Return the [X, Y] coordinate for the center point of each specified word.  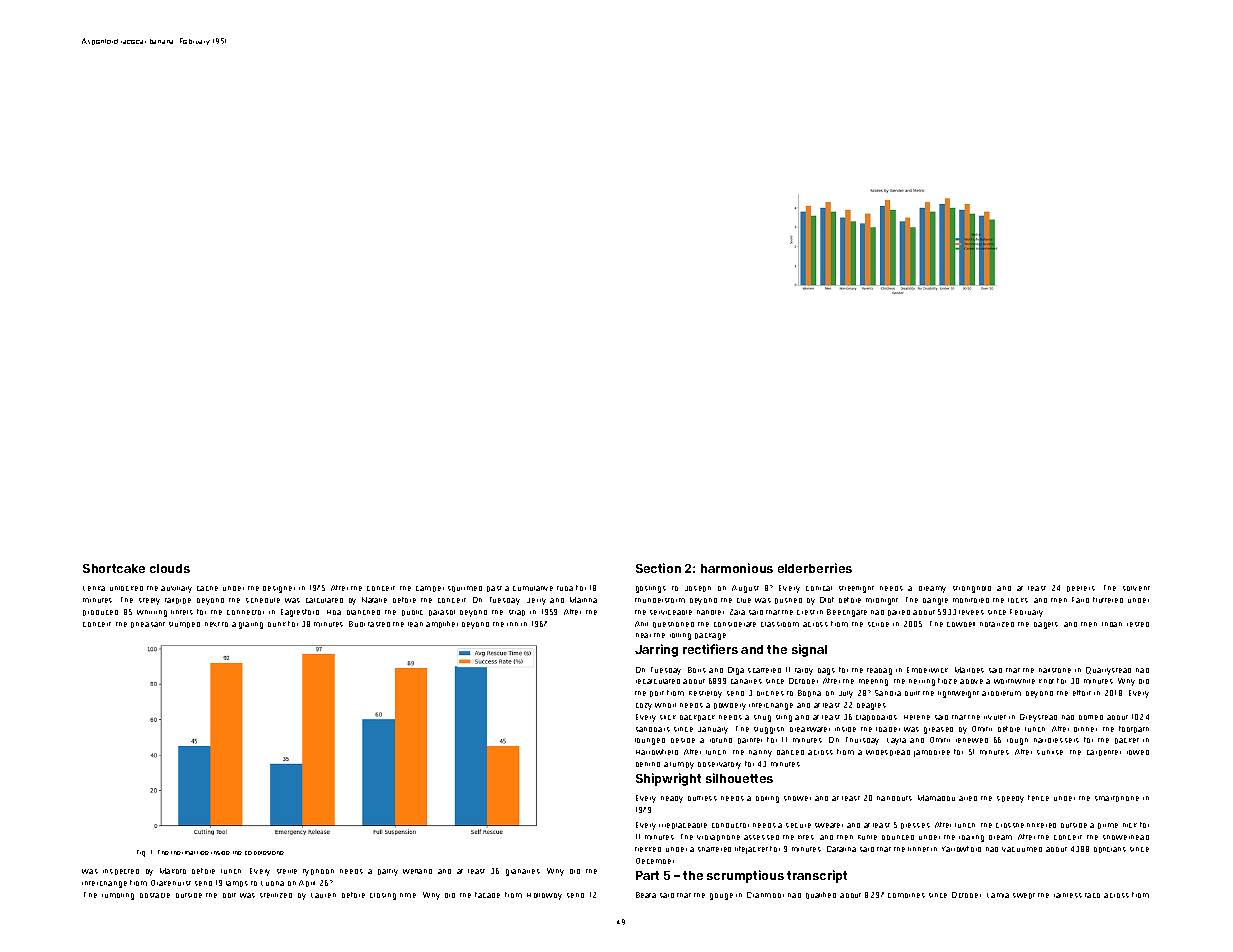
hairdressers [1056, 740]
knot [1046, 681]
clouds [170, 568]
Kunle [867, 837]
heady [672, 799]
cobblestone [264, 853]
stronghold [972, 589]
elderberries [815, 568]
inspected [121, 872]
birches [770, 693]
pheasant [148, 625]
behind [648, 764]
